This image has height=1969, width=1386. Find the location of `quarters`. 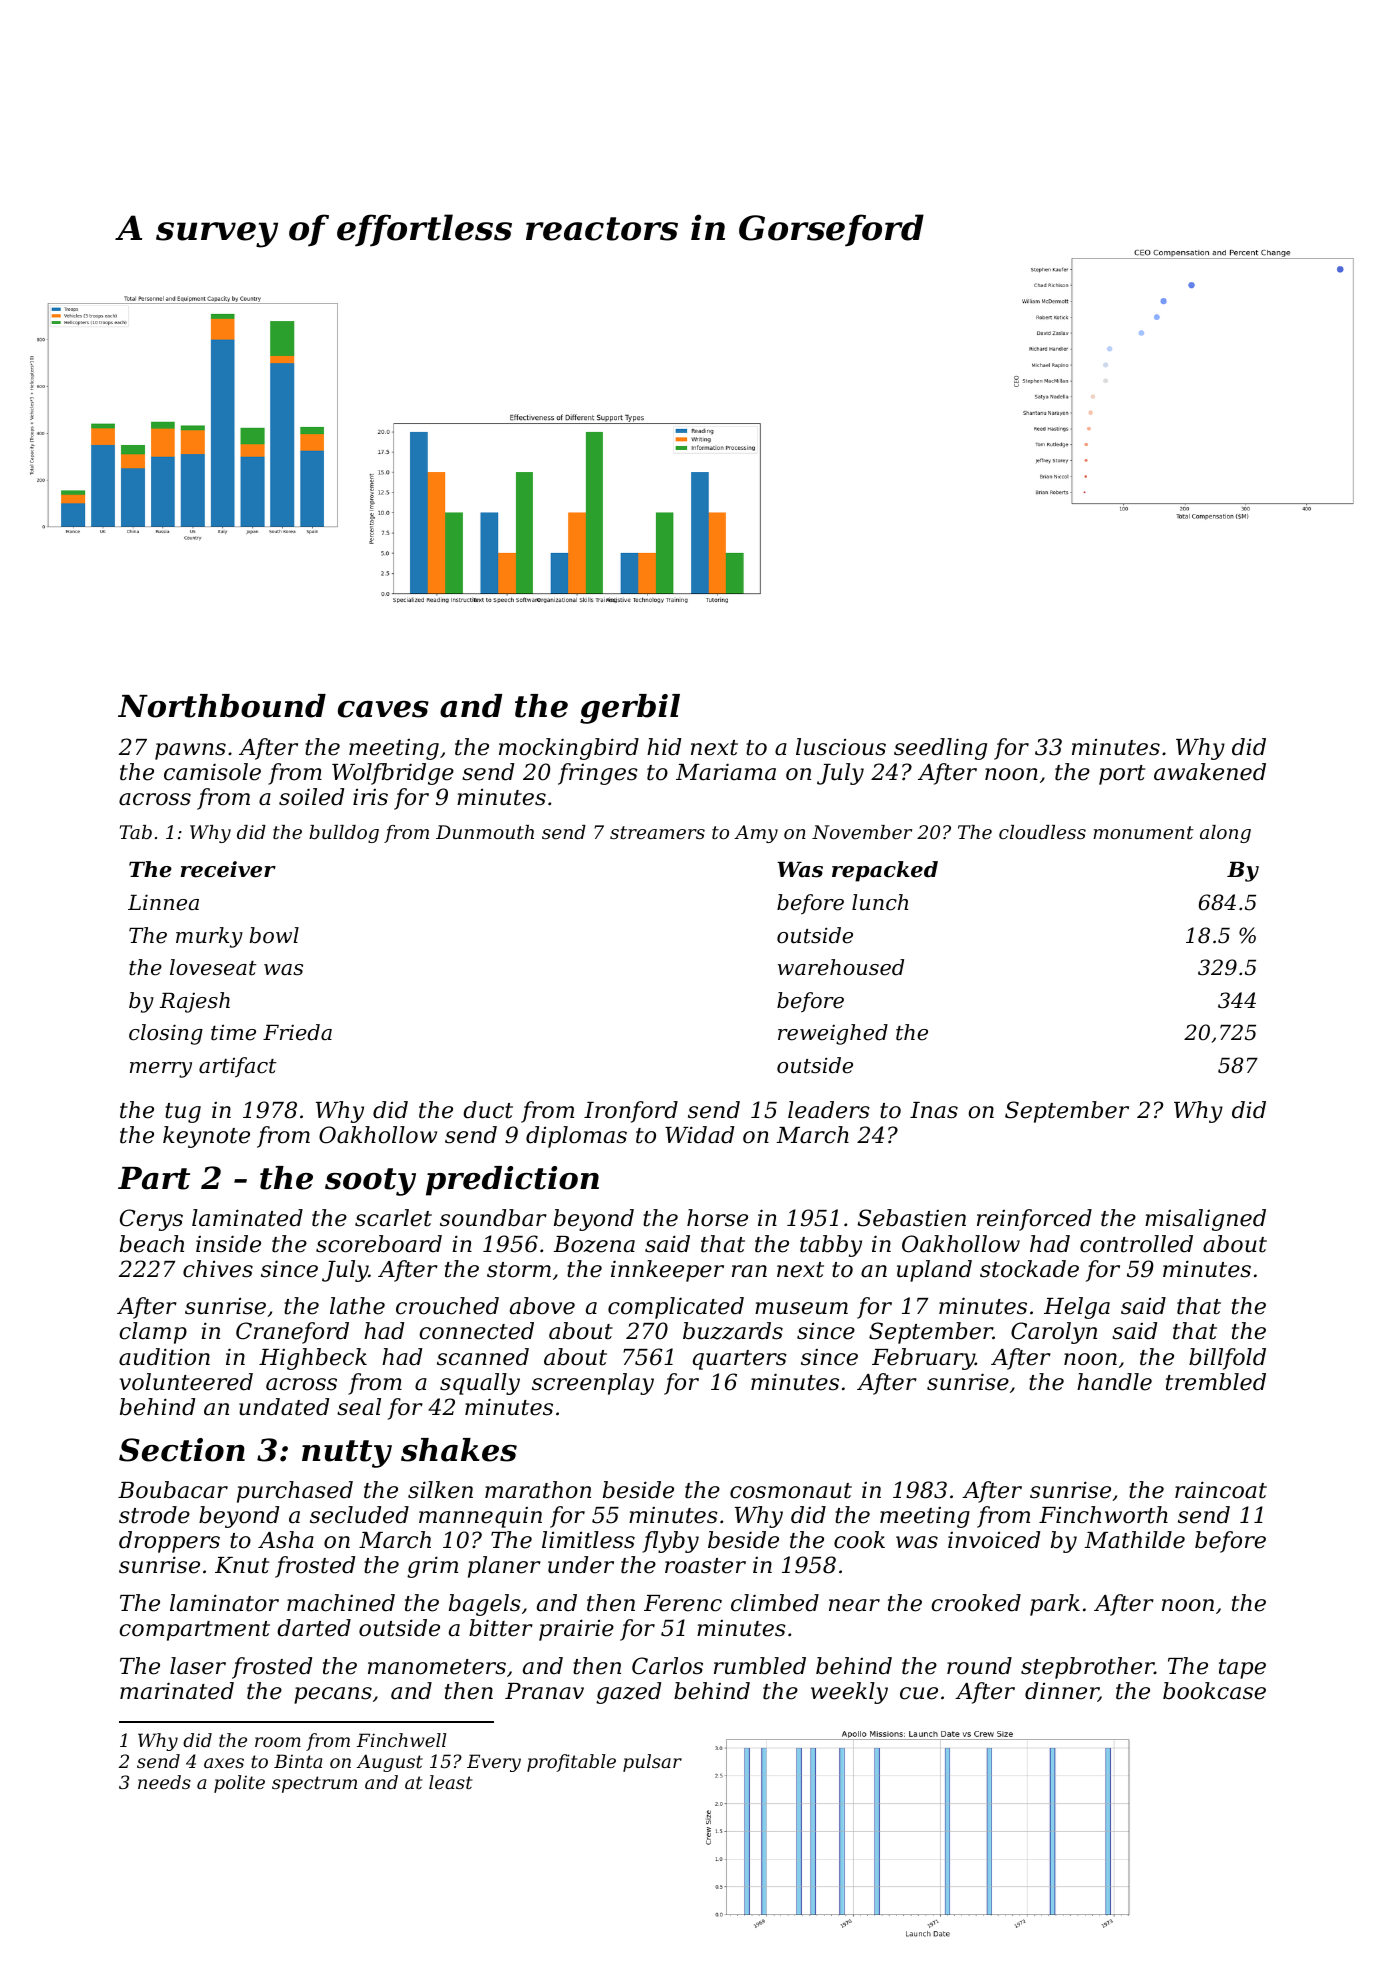

quarters is located at coordinates (740, 1360).
